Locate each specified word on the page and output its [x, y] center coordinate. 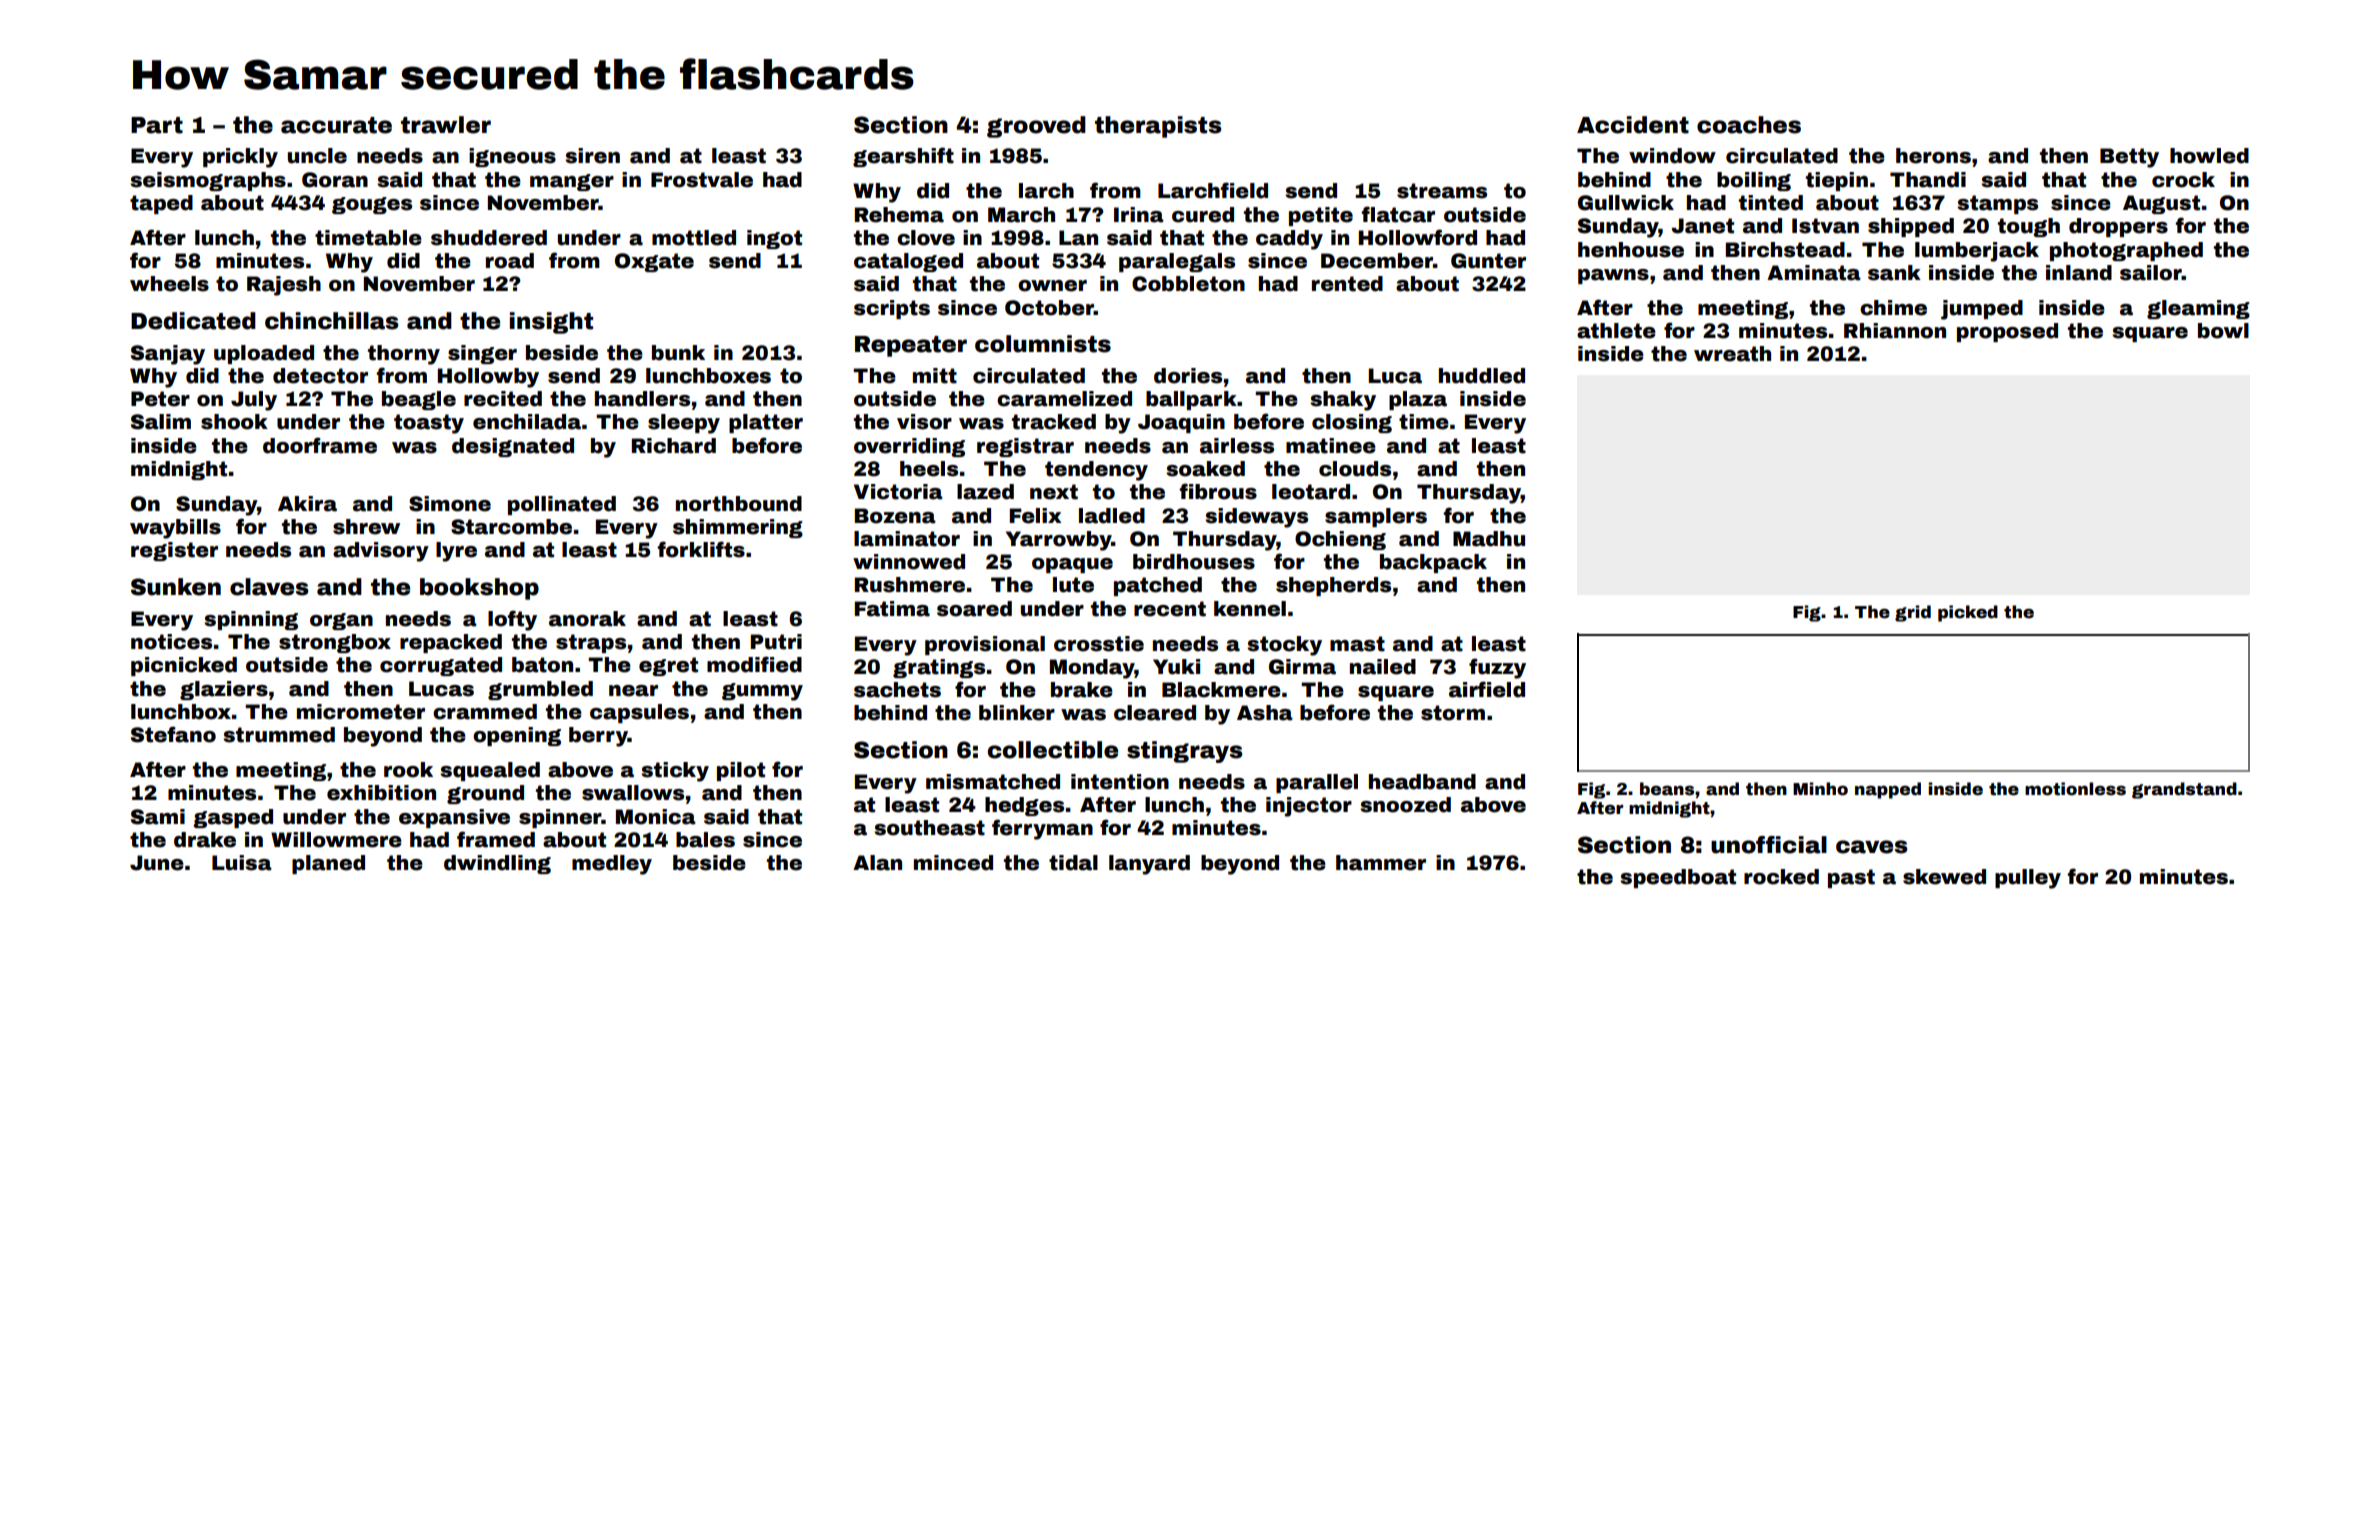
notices [171, 642]
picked [1968, 613]
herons [1933, 156]
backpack [1433, 563]
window [1672, 156]
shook [234, 422]
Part [157, 125]
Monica [656, 817]
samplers [1376, 517]
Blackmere [1221, 690]
